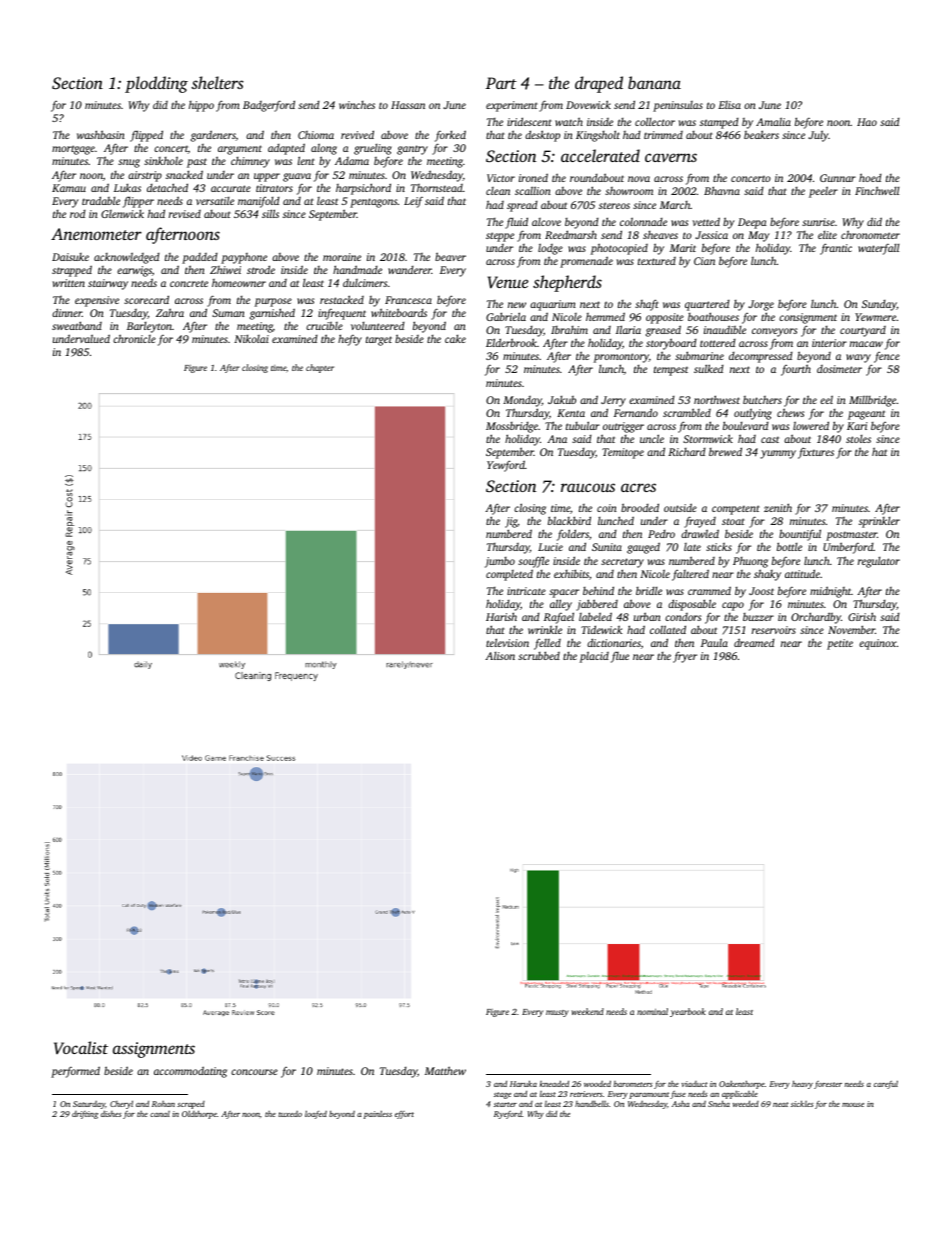  What do you see at coordinates (408, 105) in the screenshot?
I see `Hassan` at bounding box center [408, 105].
